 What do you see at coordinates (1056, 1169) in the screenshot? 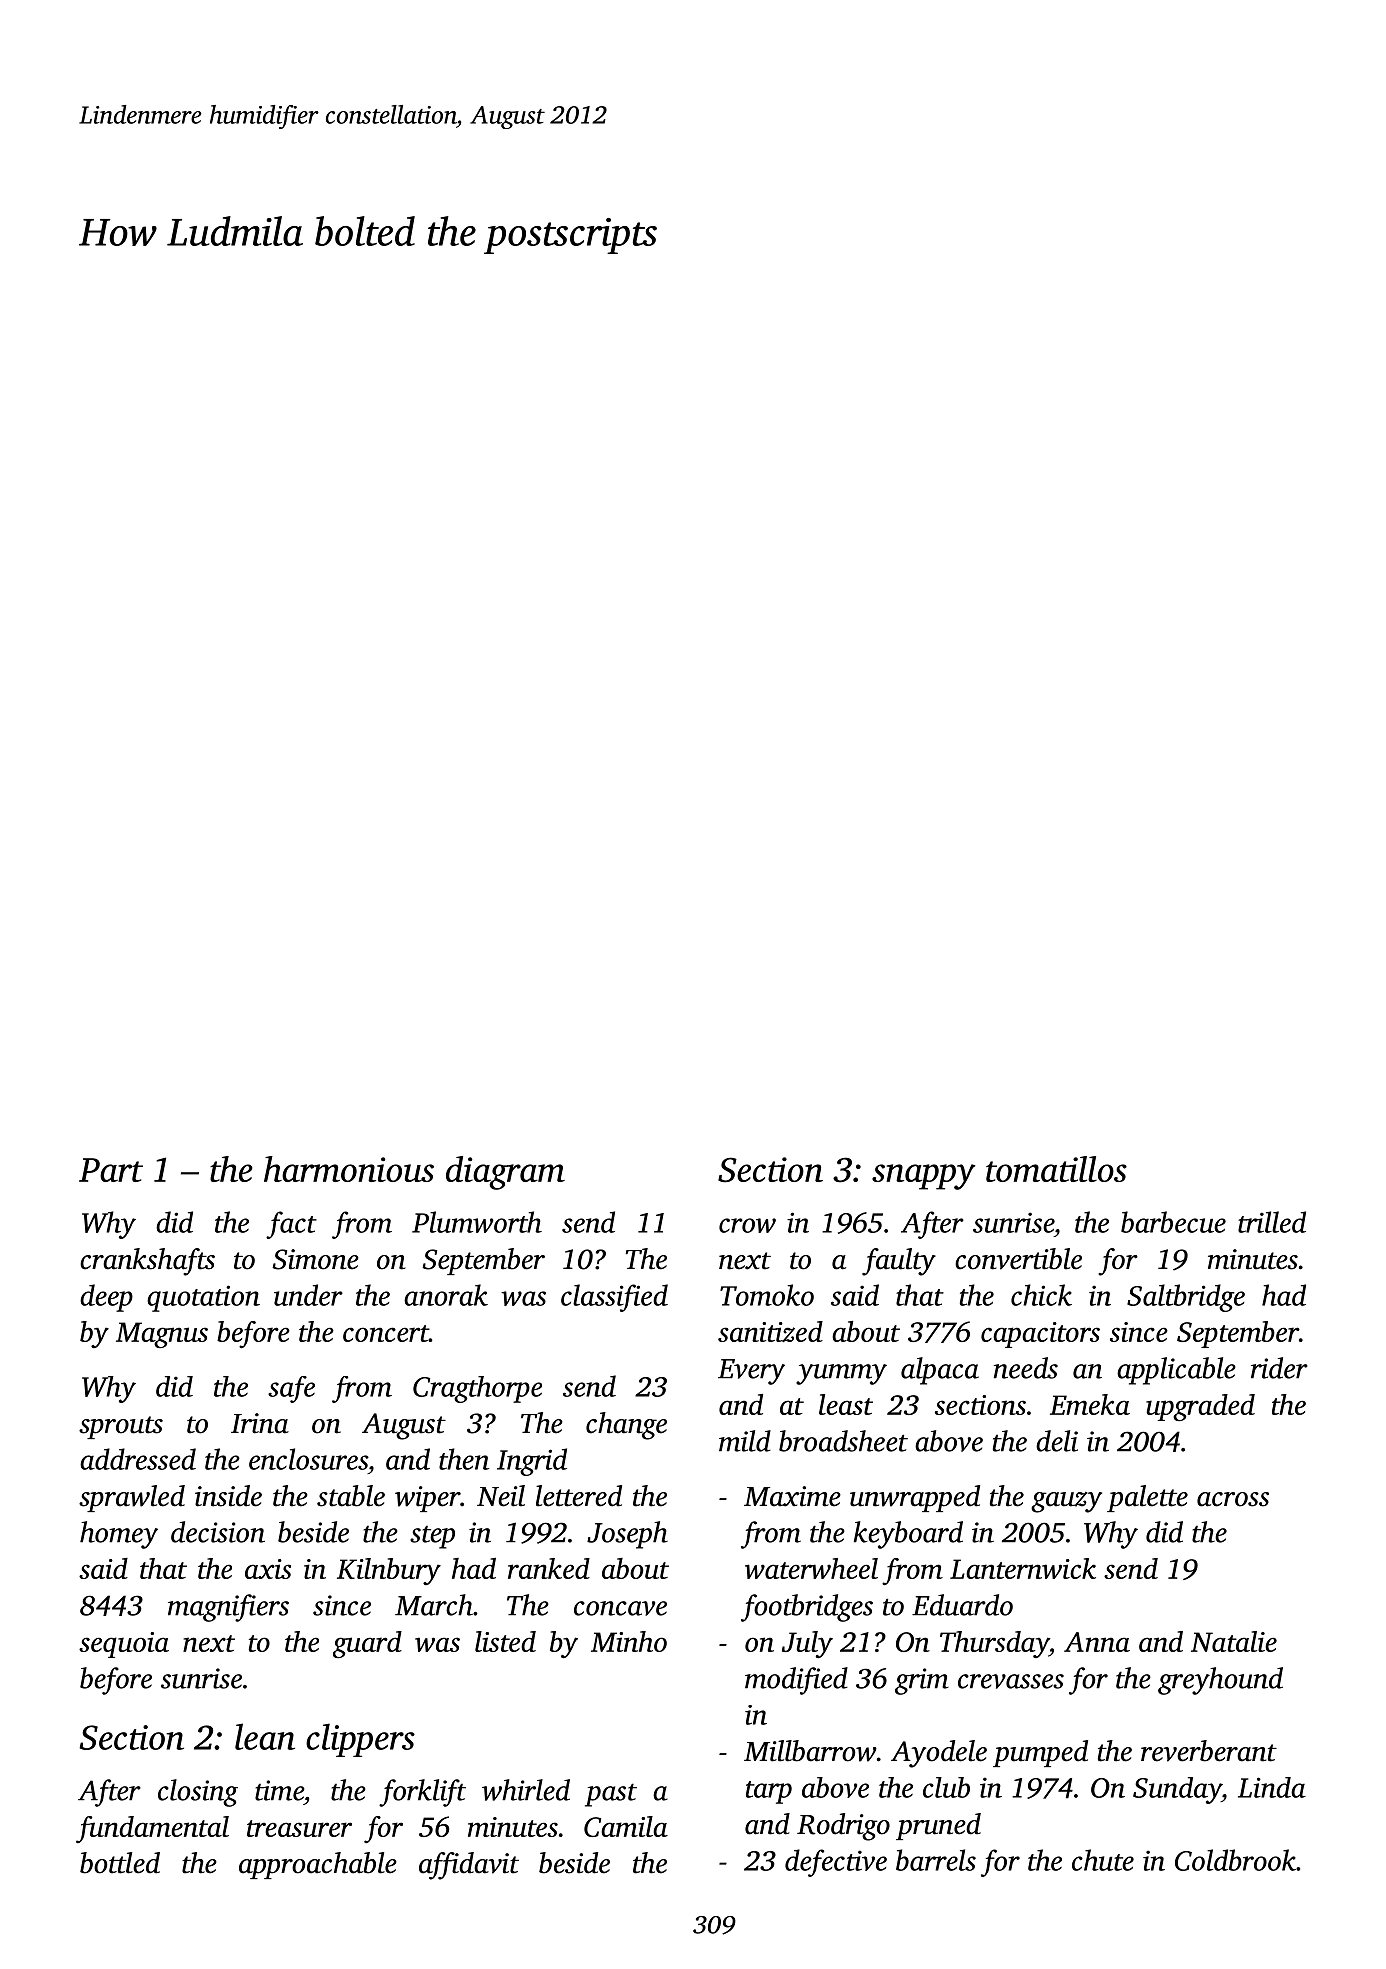
I see `tomatillos` at bounding box center [1056, 1169].
